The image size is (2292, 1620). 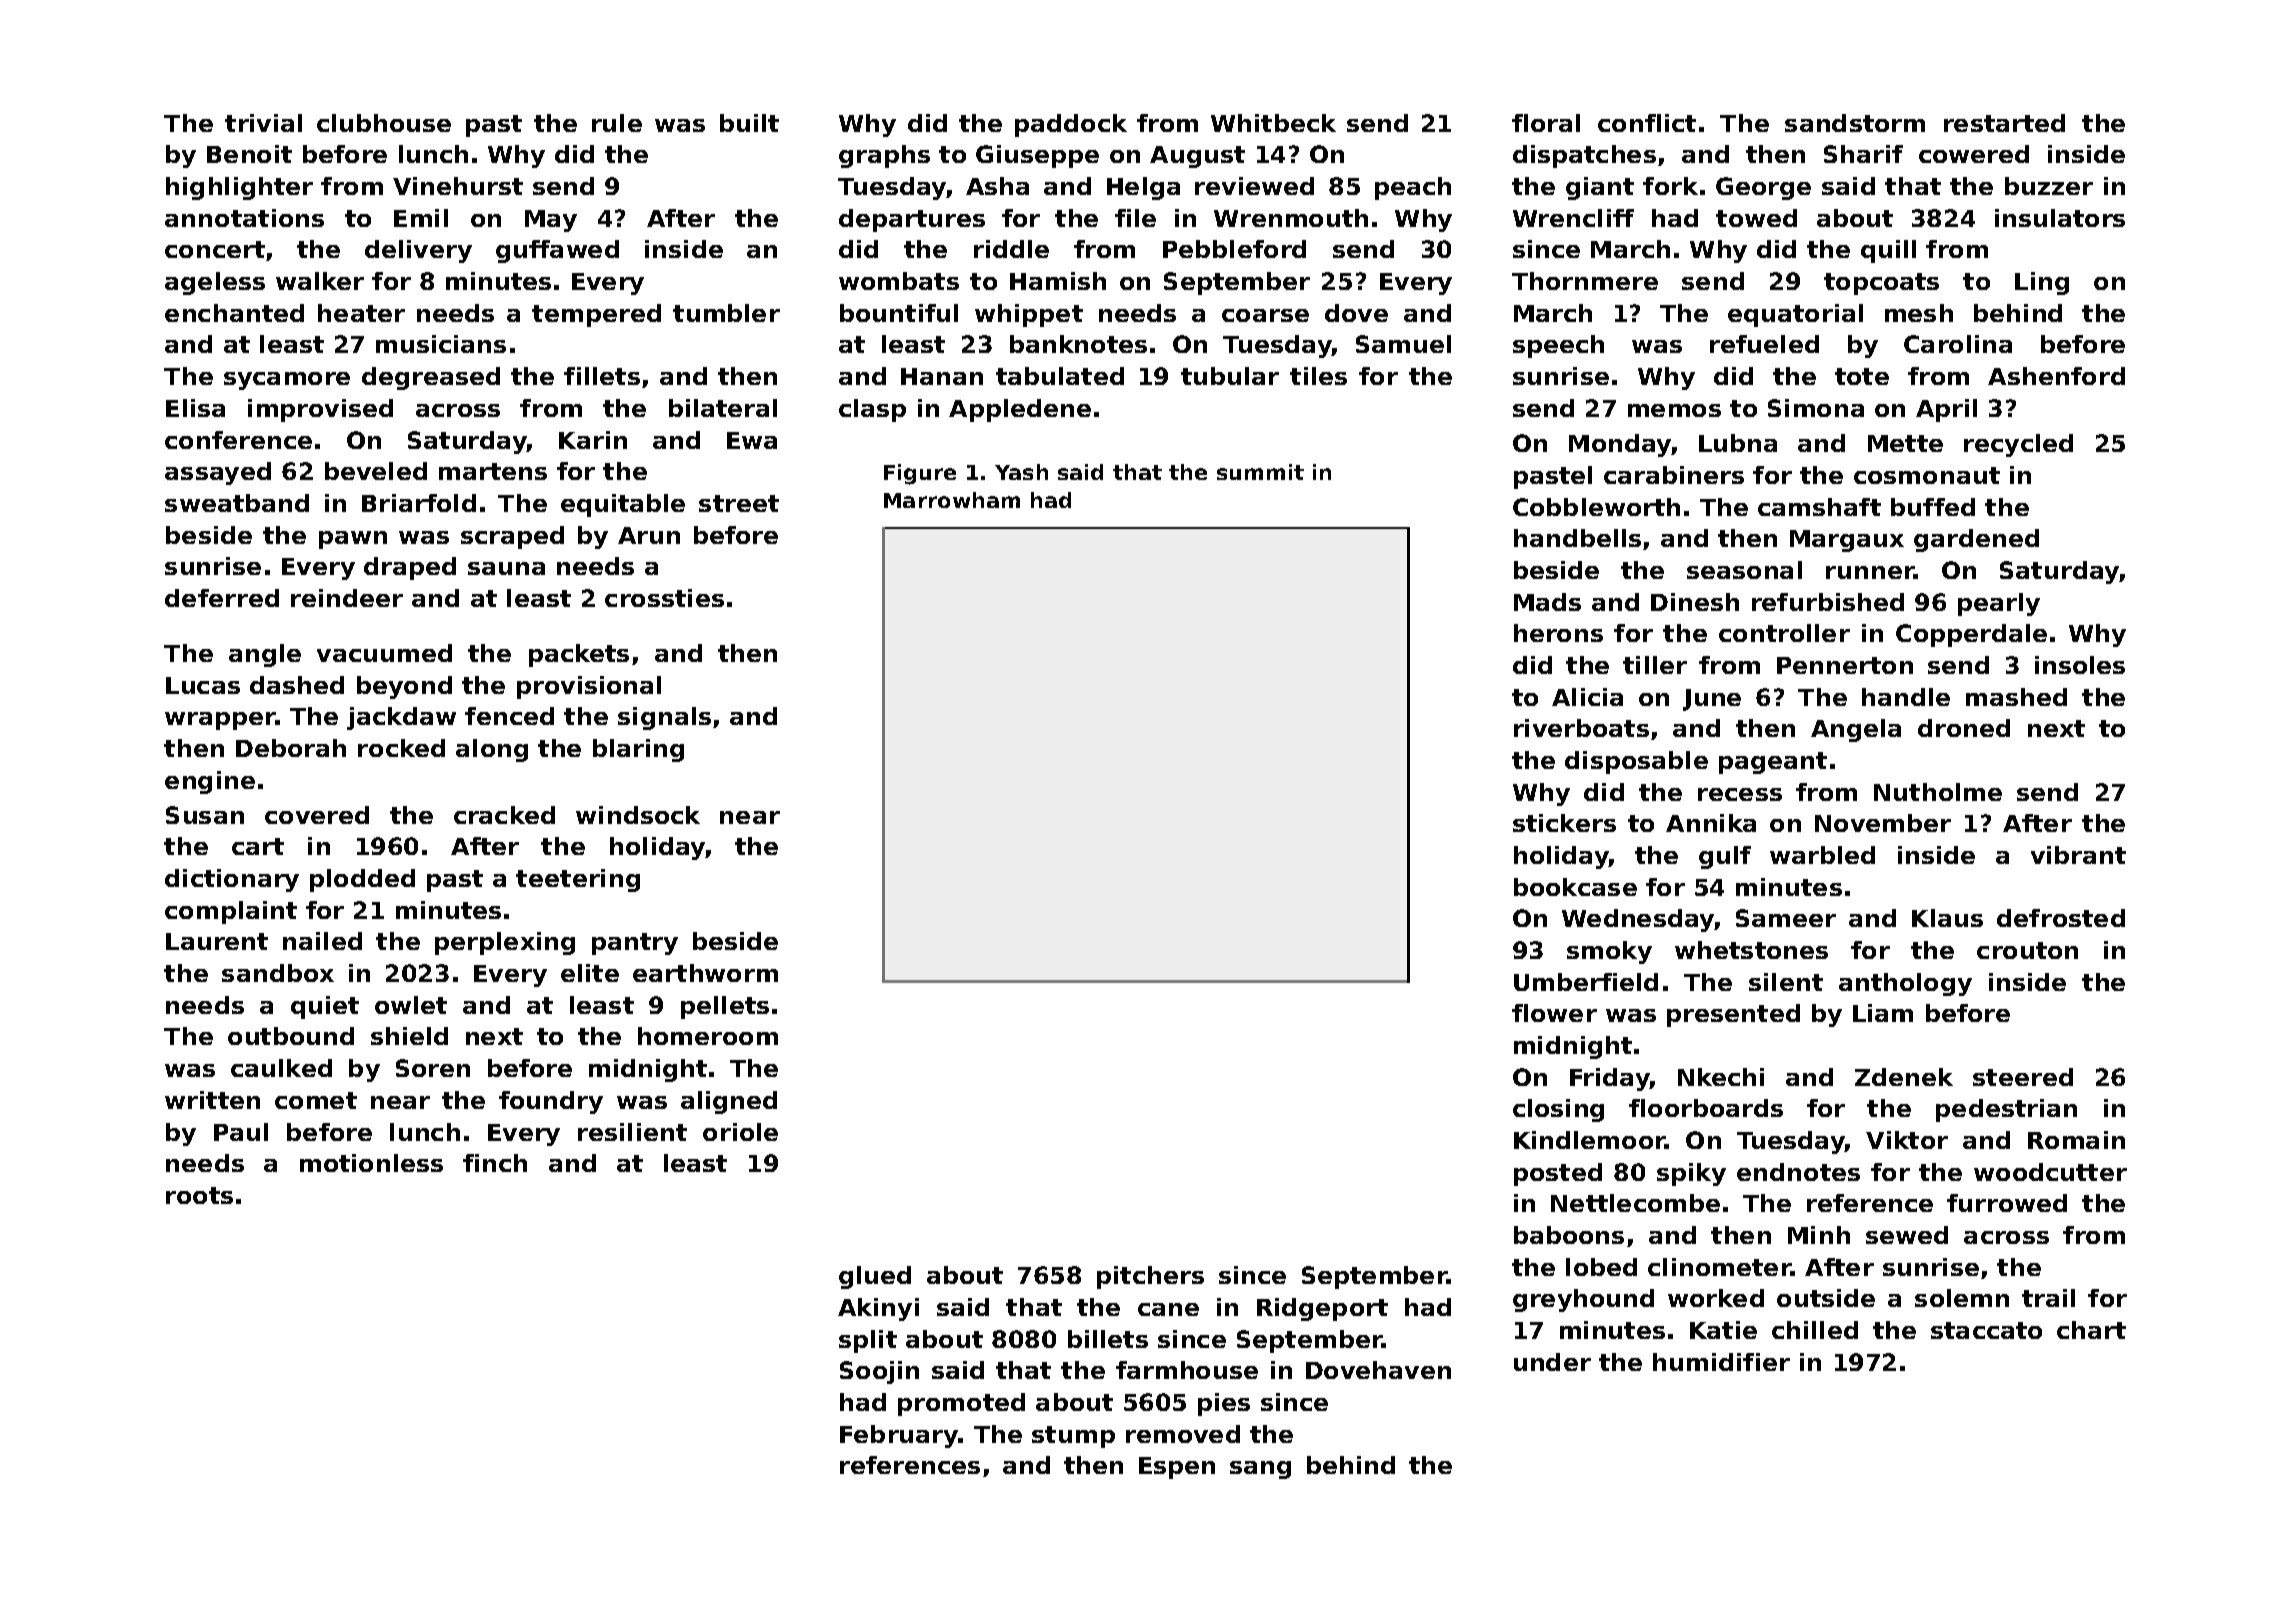 I want to click on scraped, so click(x=512, y=537).
